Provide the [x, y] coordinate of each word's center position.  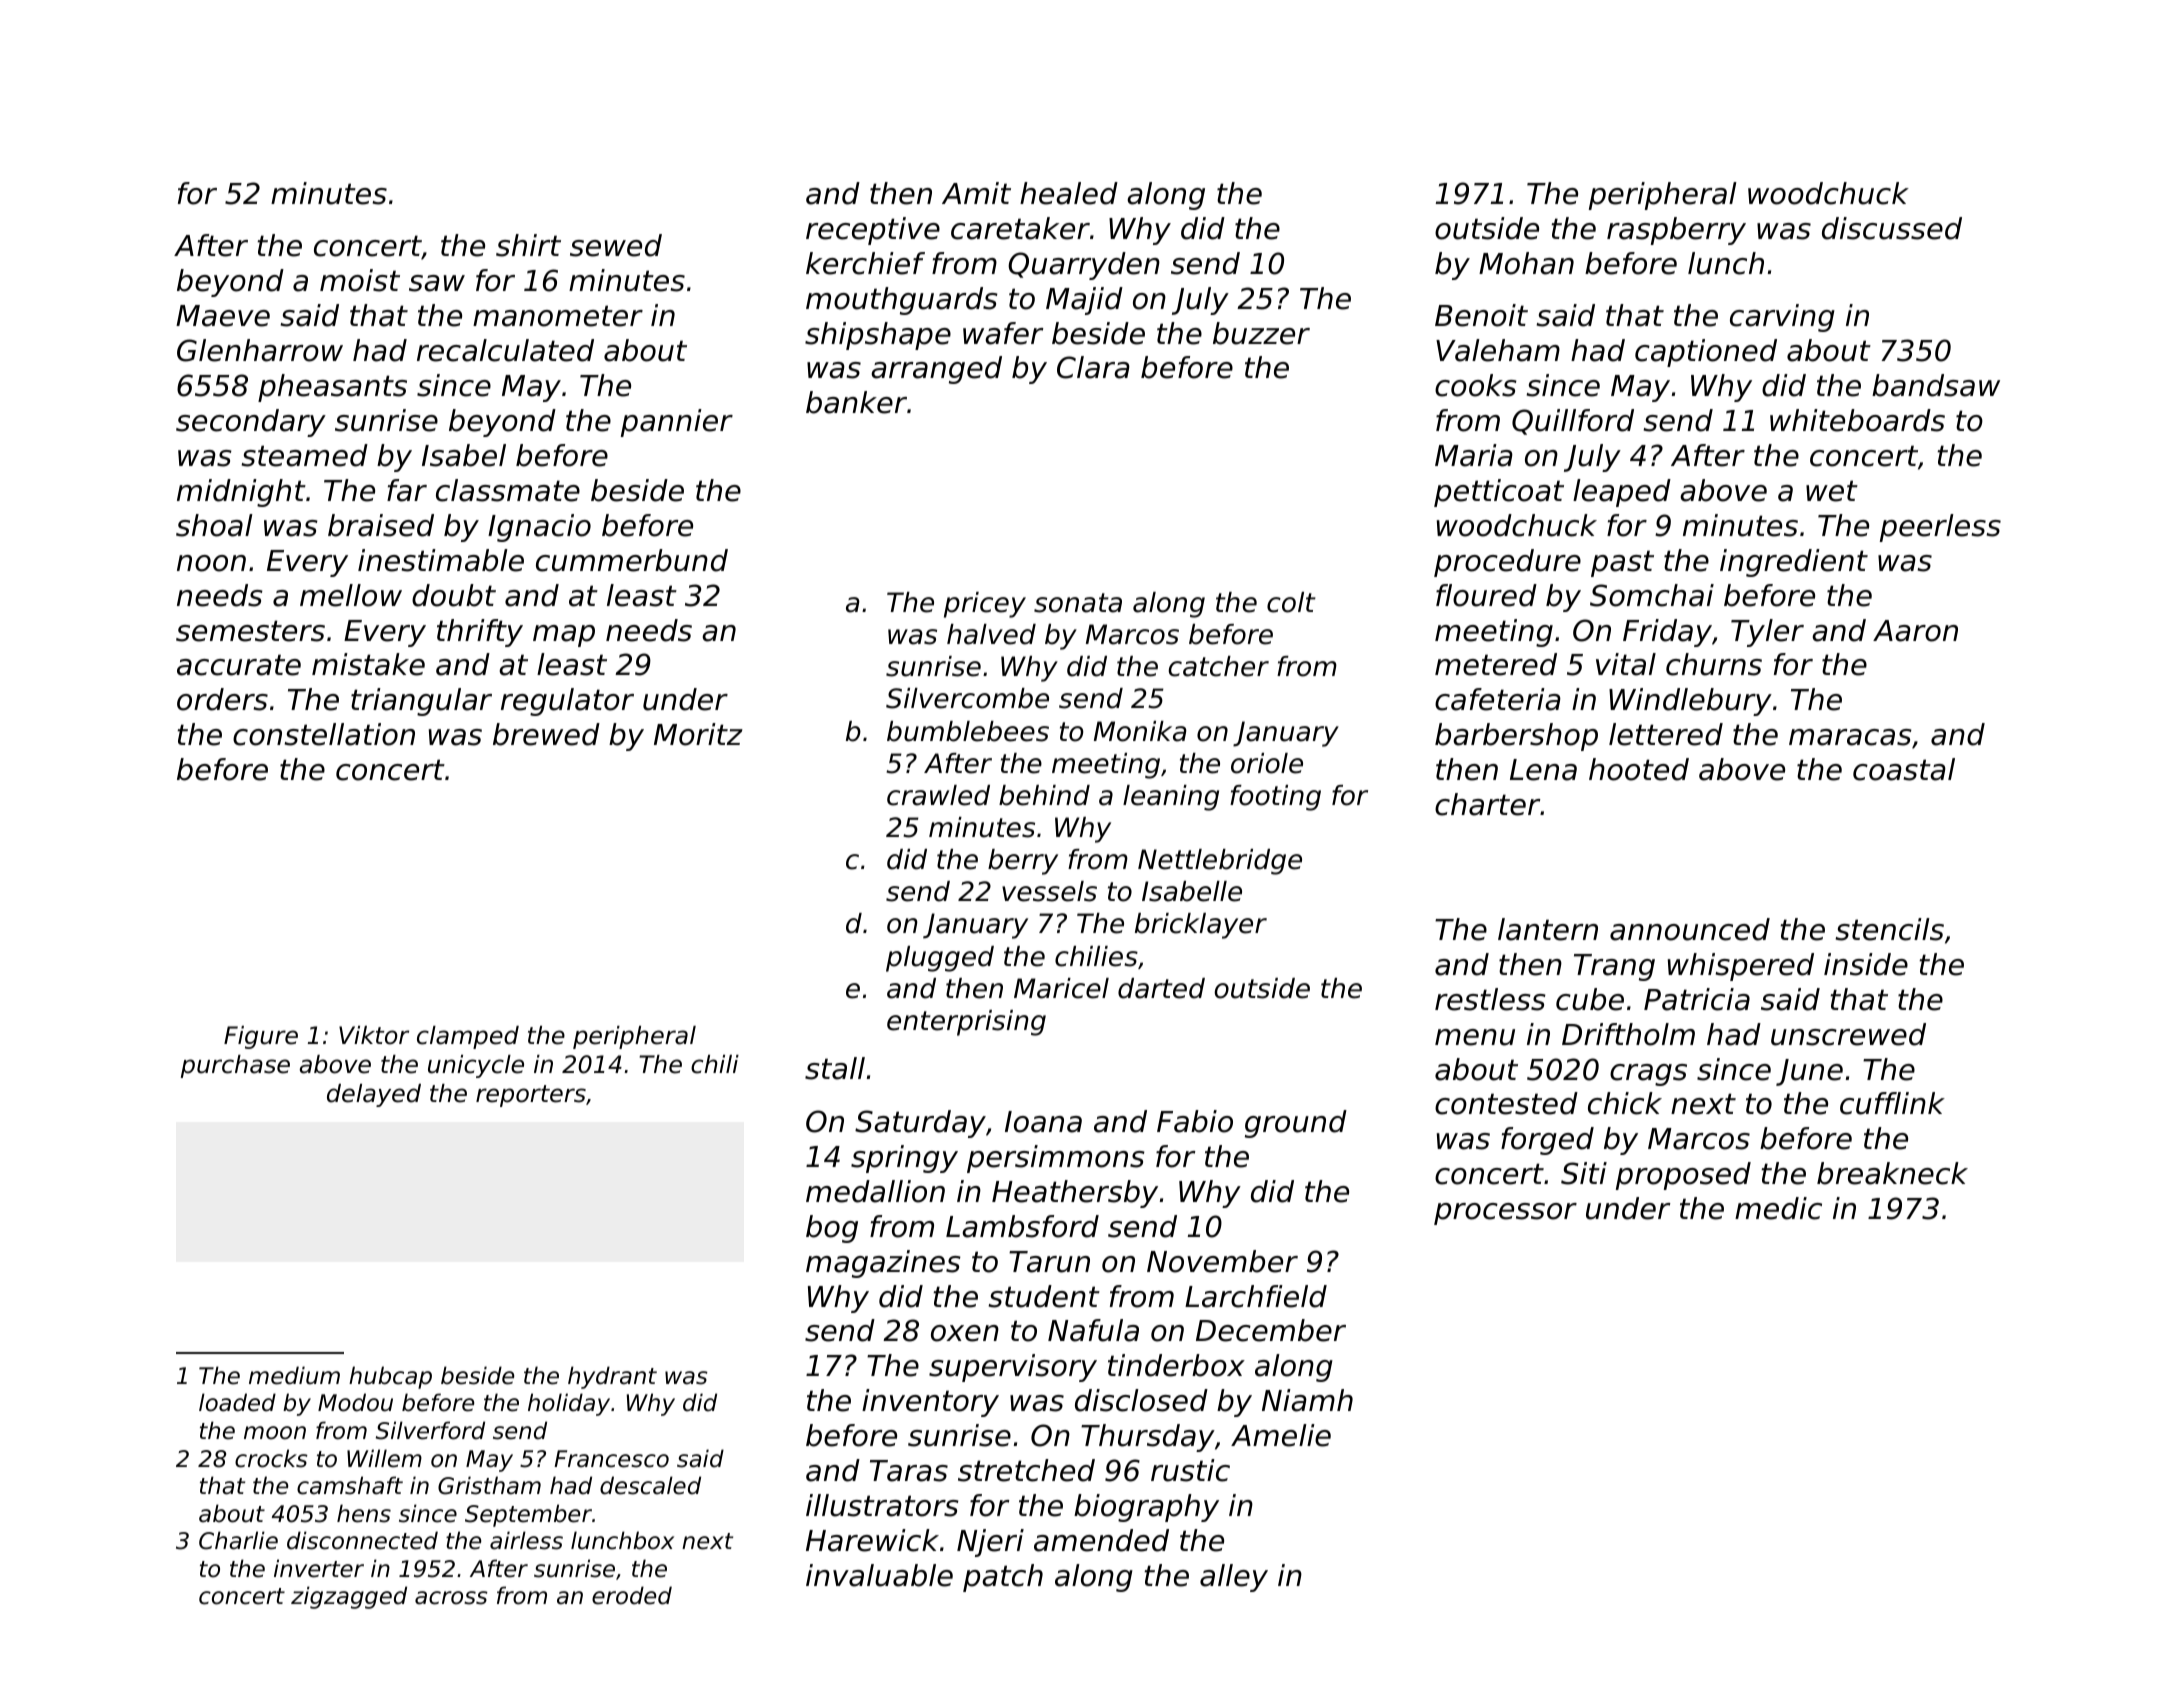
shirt [528, 245]
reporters [531, 1096]
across [451, 1598]
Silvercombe [967, 698]
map [564, 636]
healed [1069, 193]
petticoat [1499, 493]
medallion [875, 1191]
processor [1505, 1214]
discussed [1892, 228]
